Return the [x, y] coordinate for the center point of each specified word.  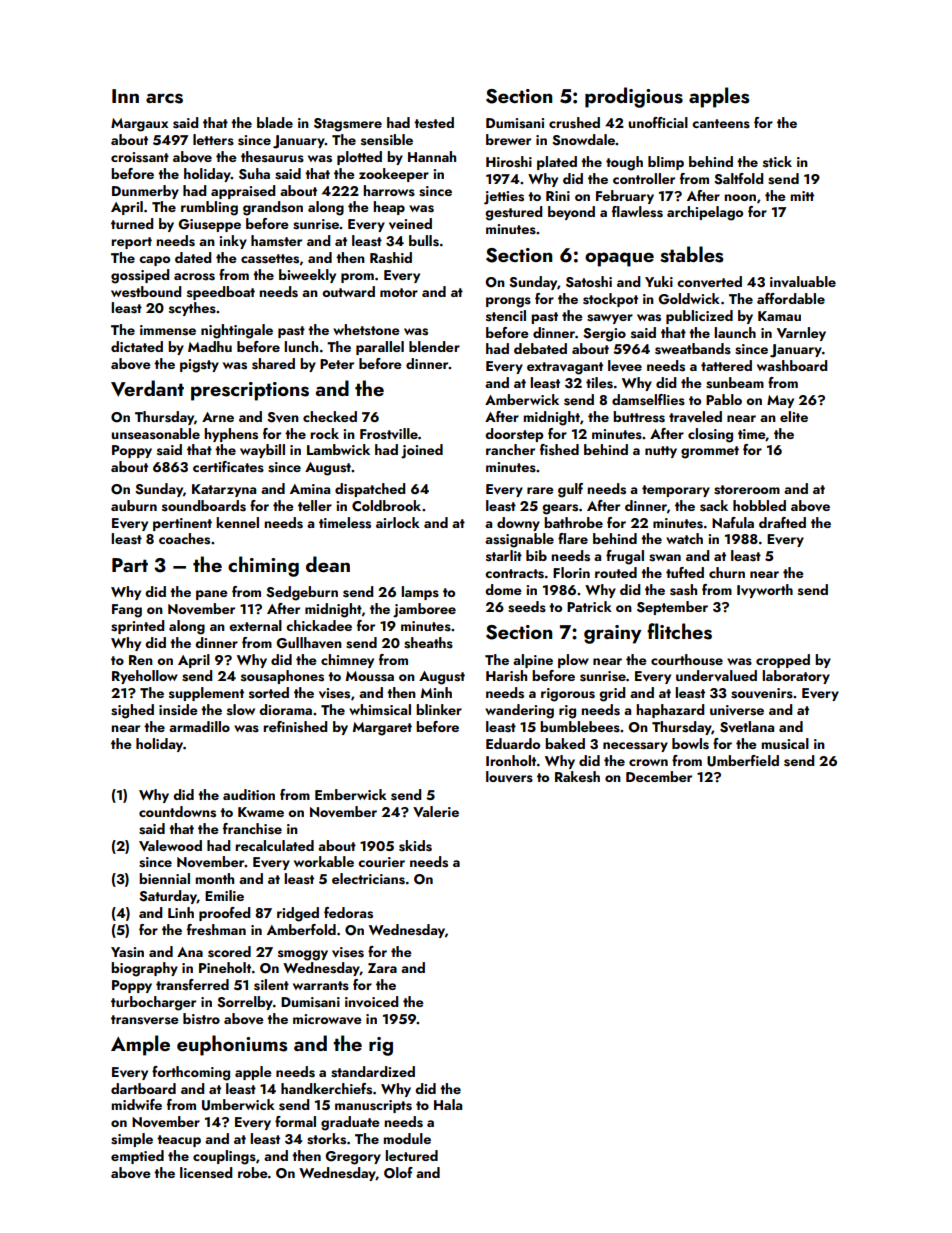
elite [794, 416]
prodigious [634, 97]
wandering [519, 711]
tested [434, 123]
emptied [137, 1157]
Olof [398, 1173]
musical [785, 744]
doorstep [514, 435]
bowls [690, 744]
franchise [252, 829]
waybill [262, 451]
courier [381, 862]
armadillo [199, 726]
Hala [448, 1104]
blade [275, 122]
